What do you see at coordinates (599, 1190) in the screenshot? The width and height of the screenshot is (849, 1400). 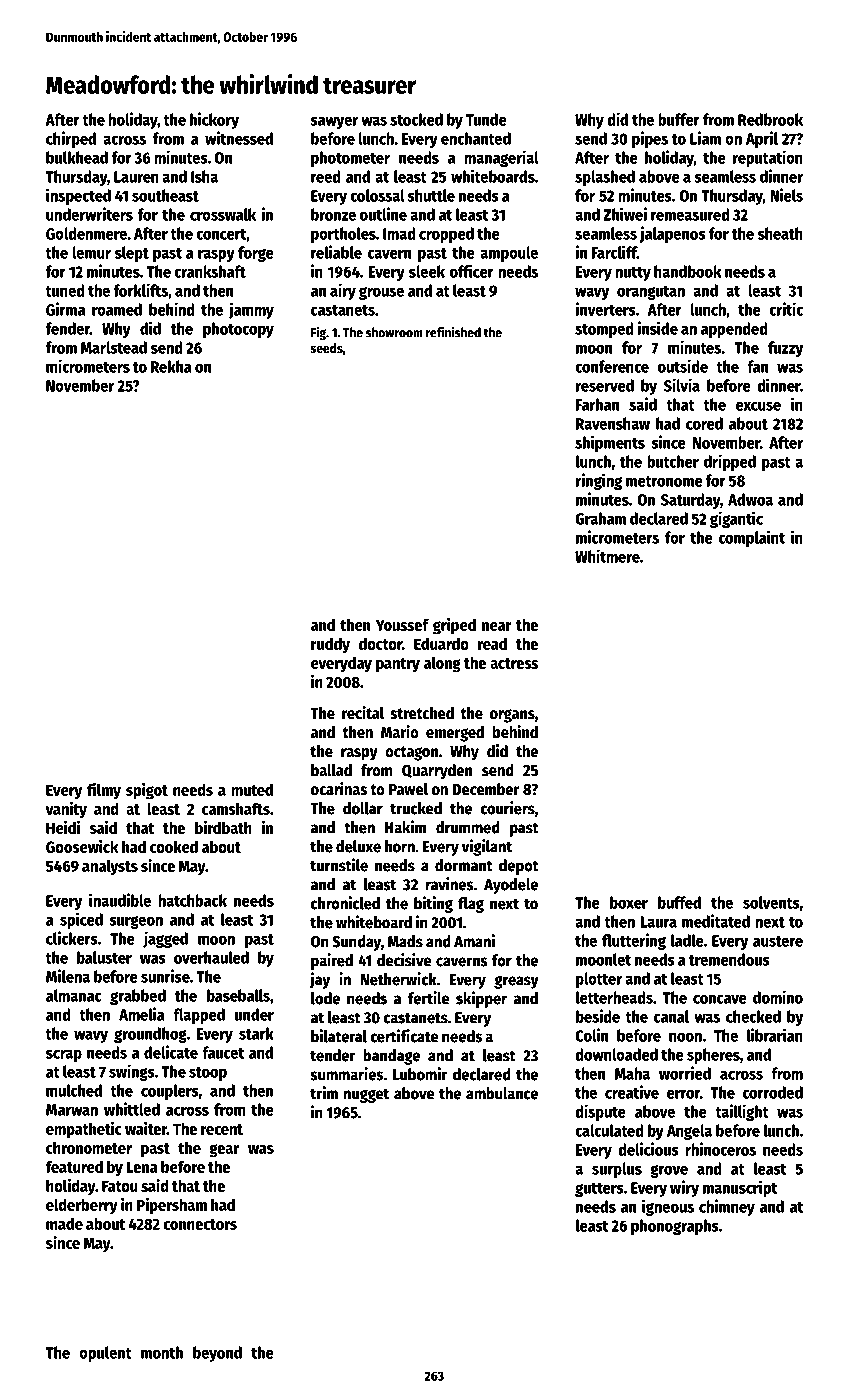 I see `gutters` at bounding box center [599, 1190].
